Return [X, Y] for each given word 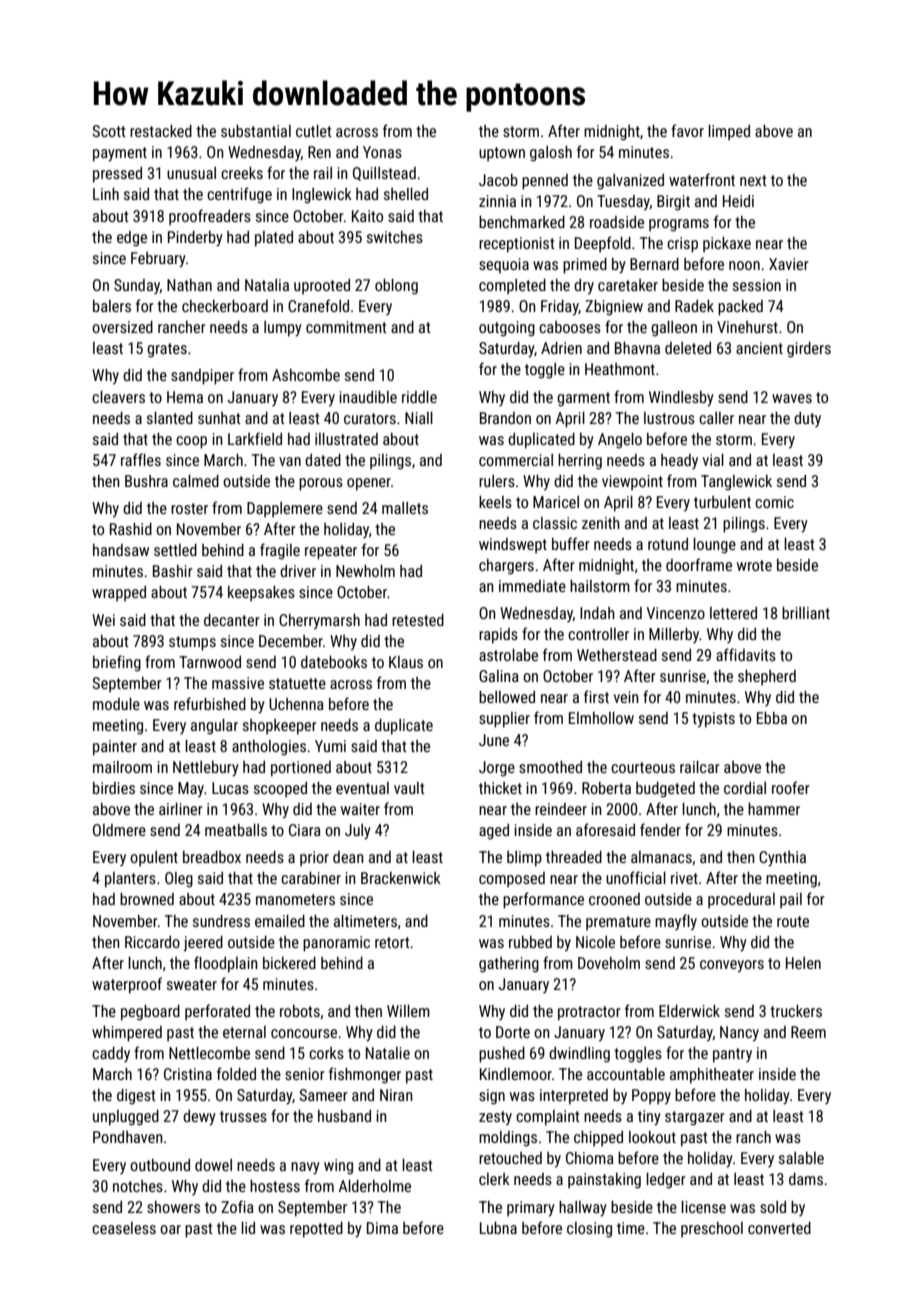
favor [687, 130]
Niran [396, 1095]
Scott [109, 131]
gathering [509, 965]
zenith [601, 523]
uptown [502, 154]
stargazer [695, 1118]
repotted [316, 1230]
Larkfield [255, 438]
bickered [289, 963]
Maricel [556, 502]
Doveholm [609, 963]
